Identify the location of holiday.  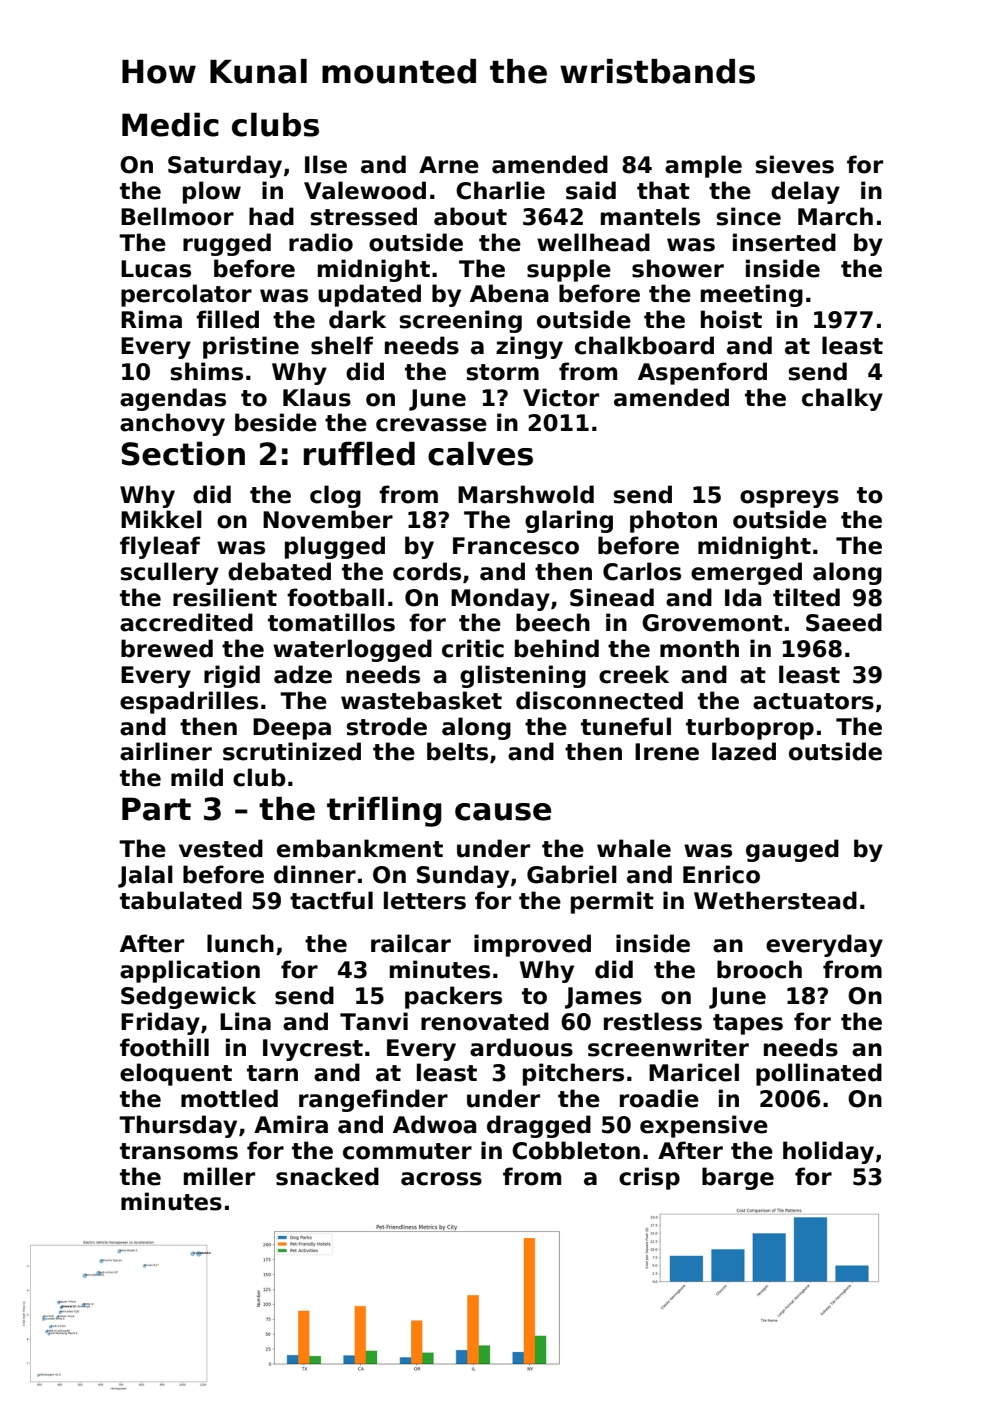
(828, 1152).
